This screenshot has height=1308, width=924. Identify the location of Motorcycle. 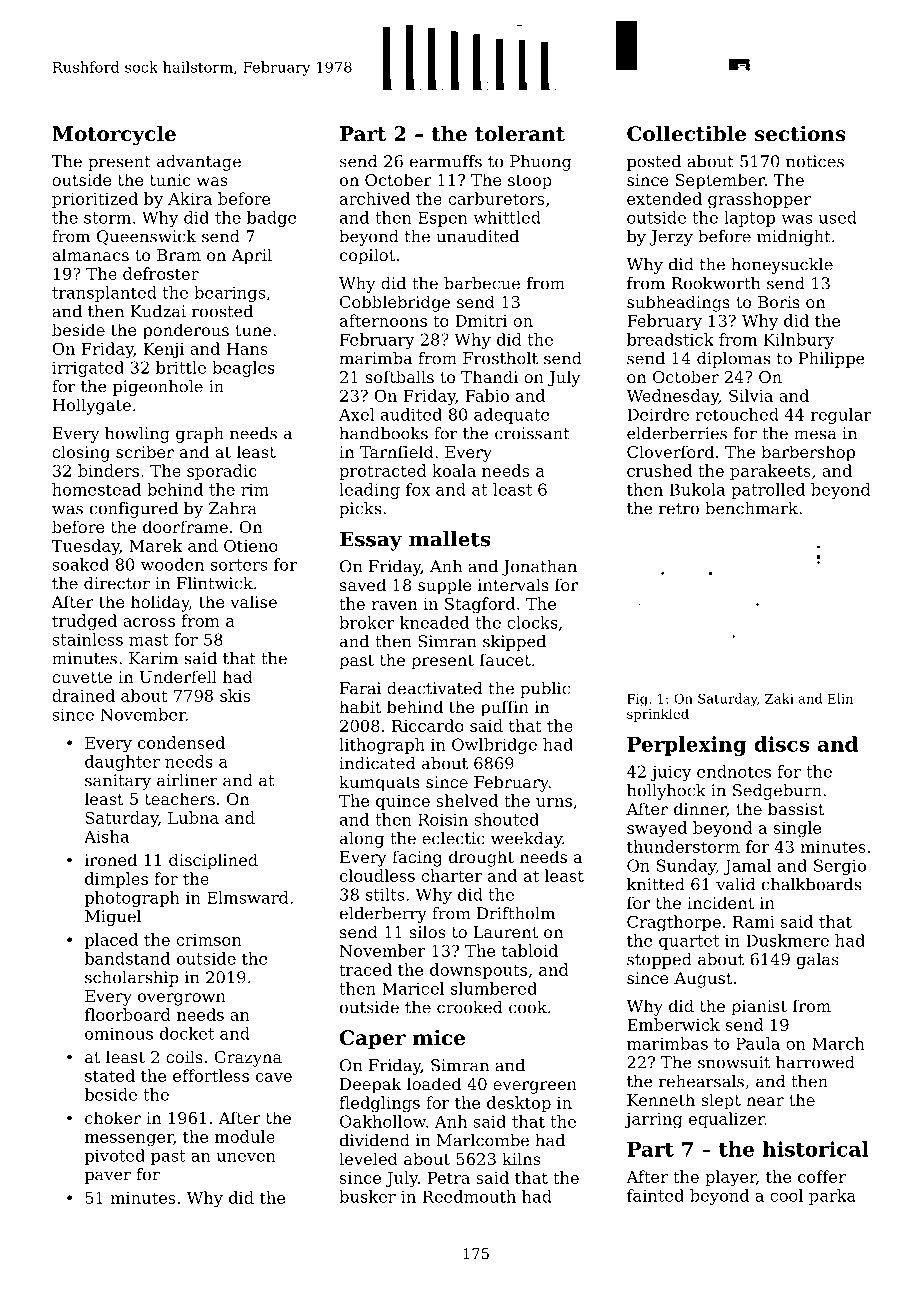
(114, 135).
